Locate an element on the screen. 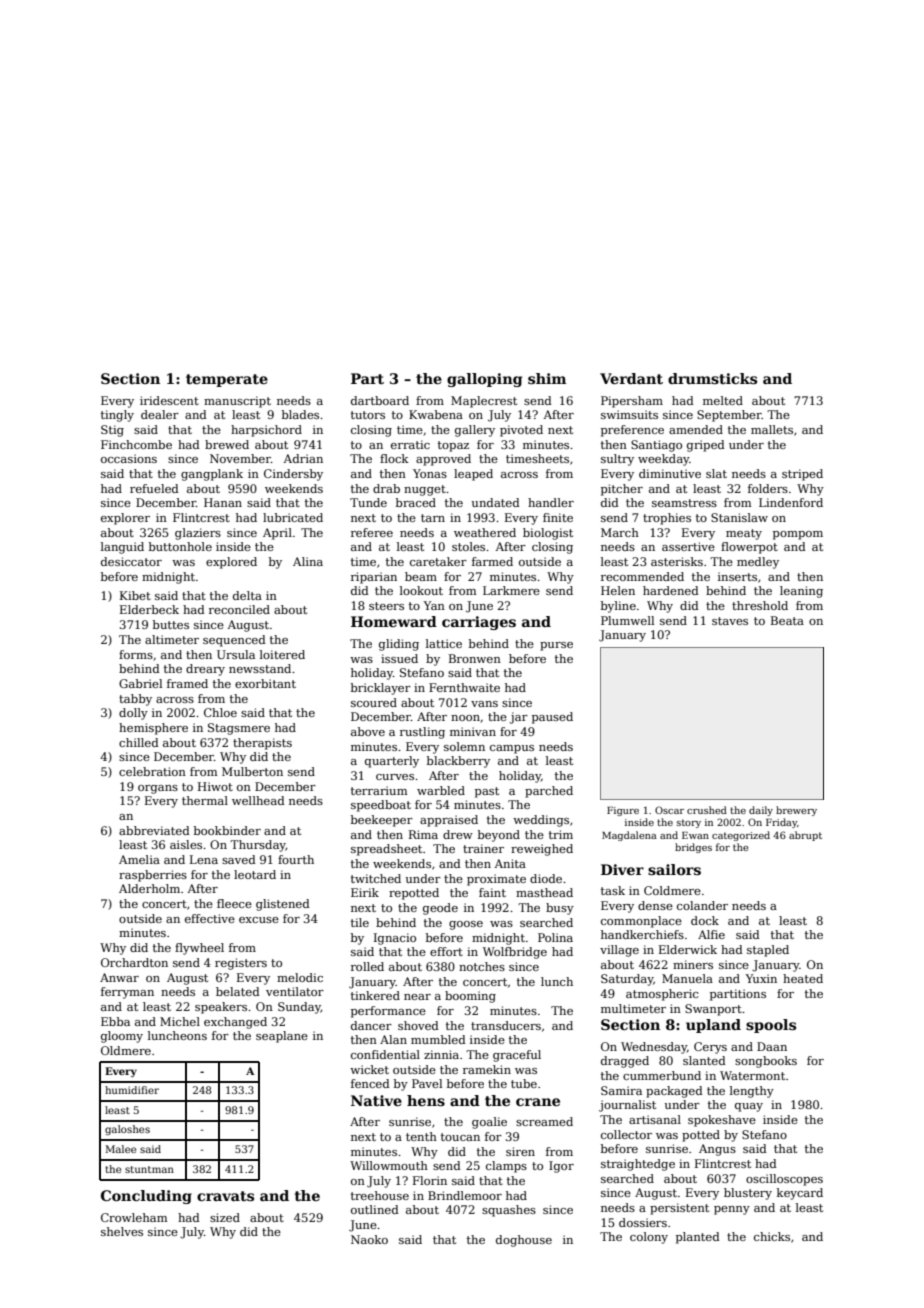 This screenshot has width=924, height=1308. Naoko is located at coordinates (369, 1239).
